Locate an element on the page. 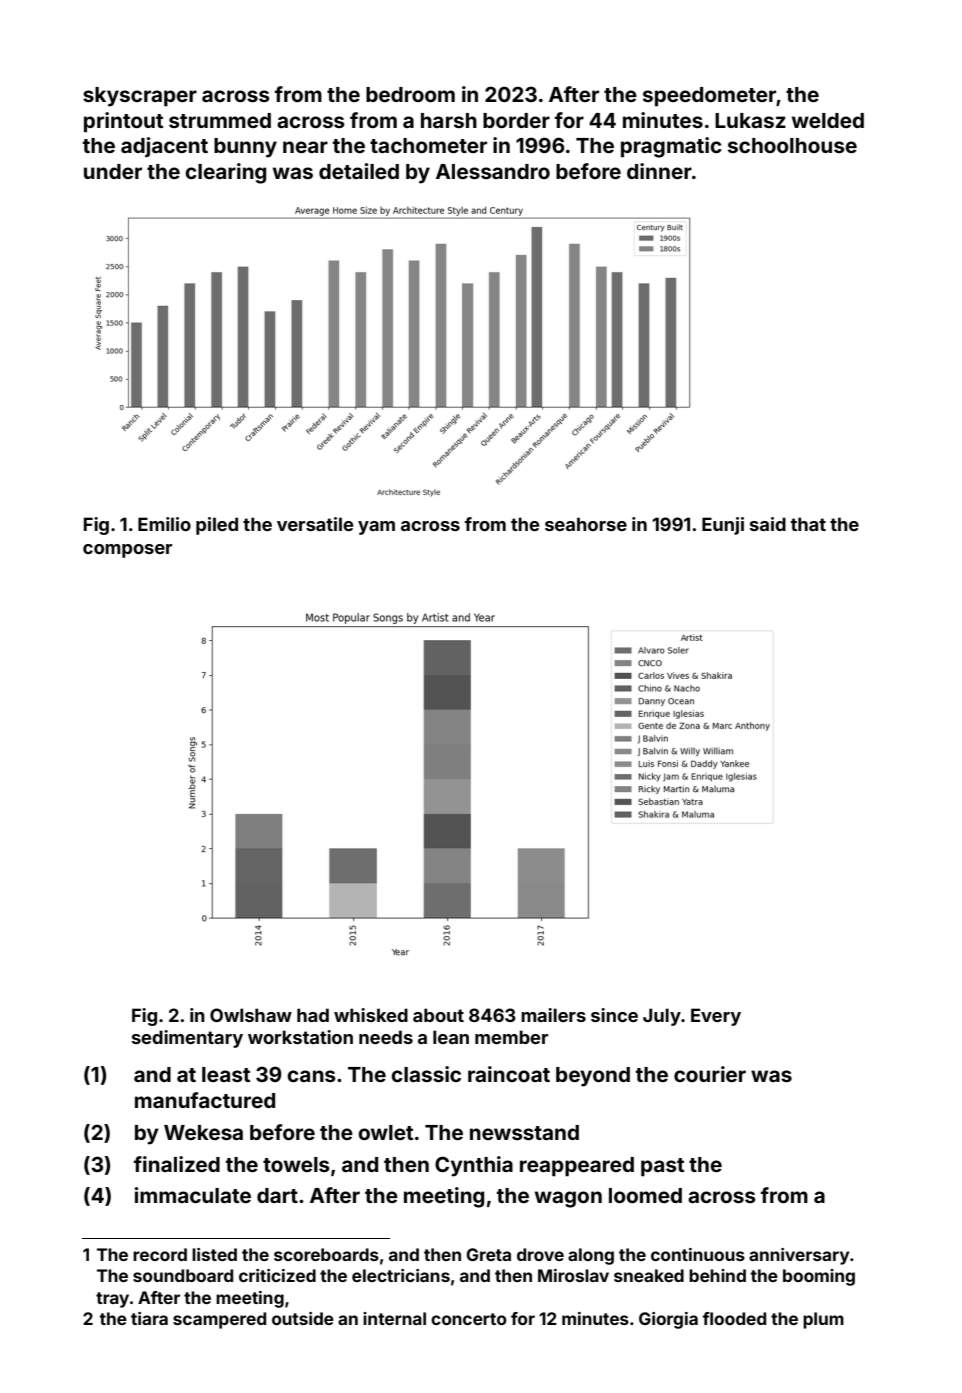 Image resolution: width=962 pixels, height=1393 pixels. outside is located at coordinates (303, 1318).
